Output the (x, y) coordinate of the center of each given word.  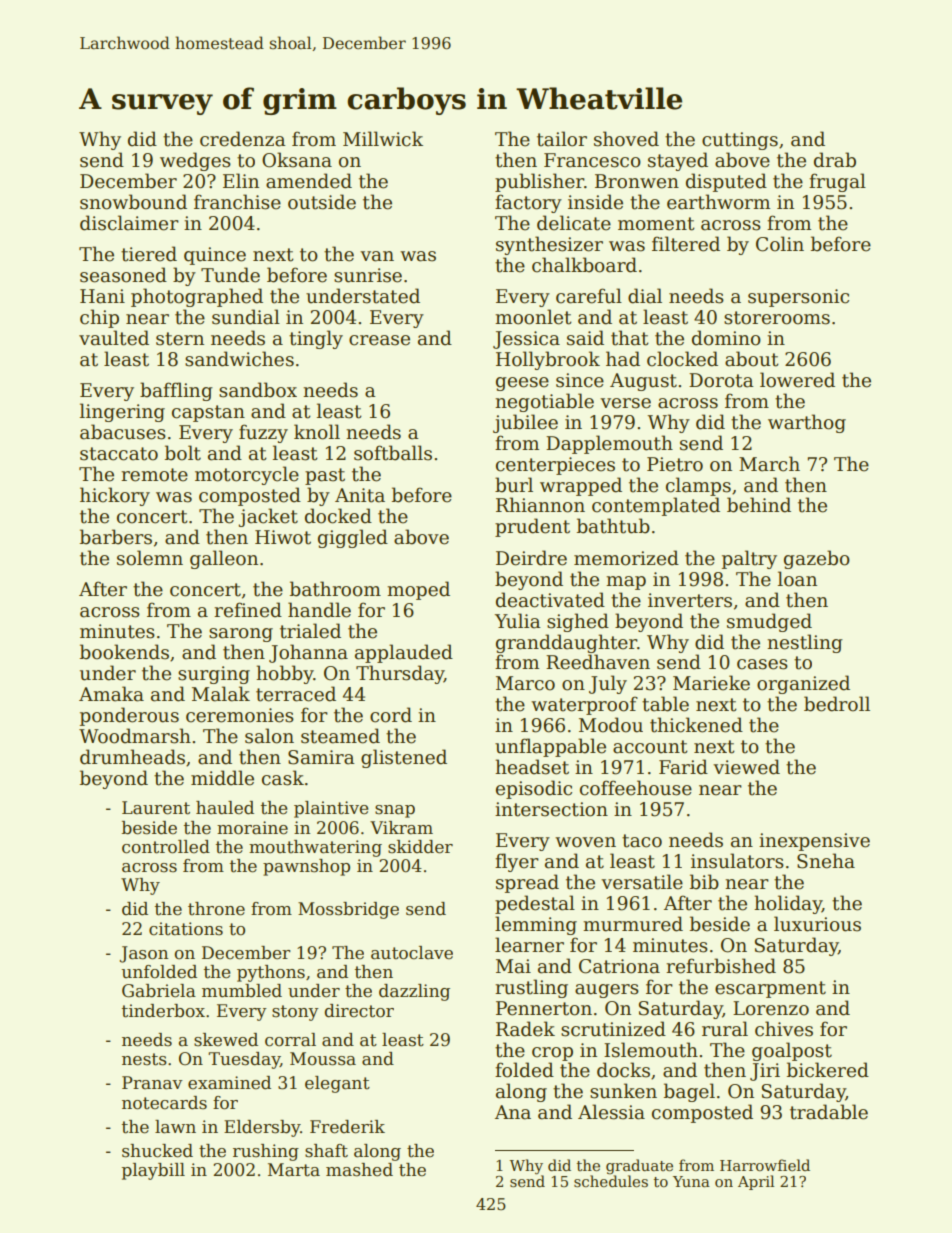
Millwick (383, 139)
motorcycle (247, 475)
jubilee (525, 423)
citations (186, 929)
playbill (153, 1171)
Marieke (711, 683)
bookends (124, 652)
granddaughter (566, 643)
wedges (195, 161)
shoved (626, 139)
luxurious (817, 924)
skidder (420, 847)
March (769, 464)
